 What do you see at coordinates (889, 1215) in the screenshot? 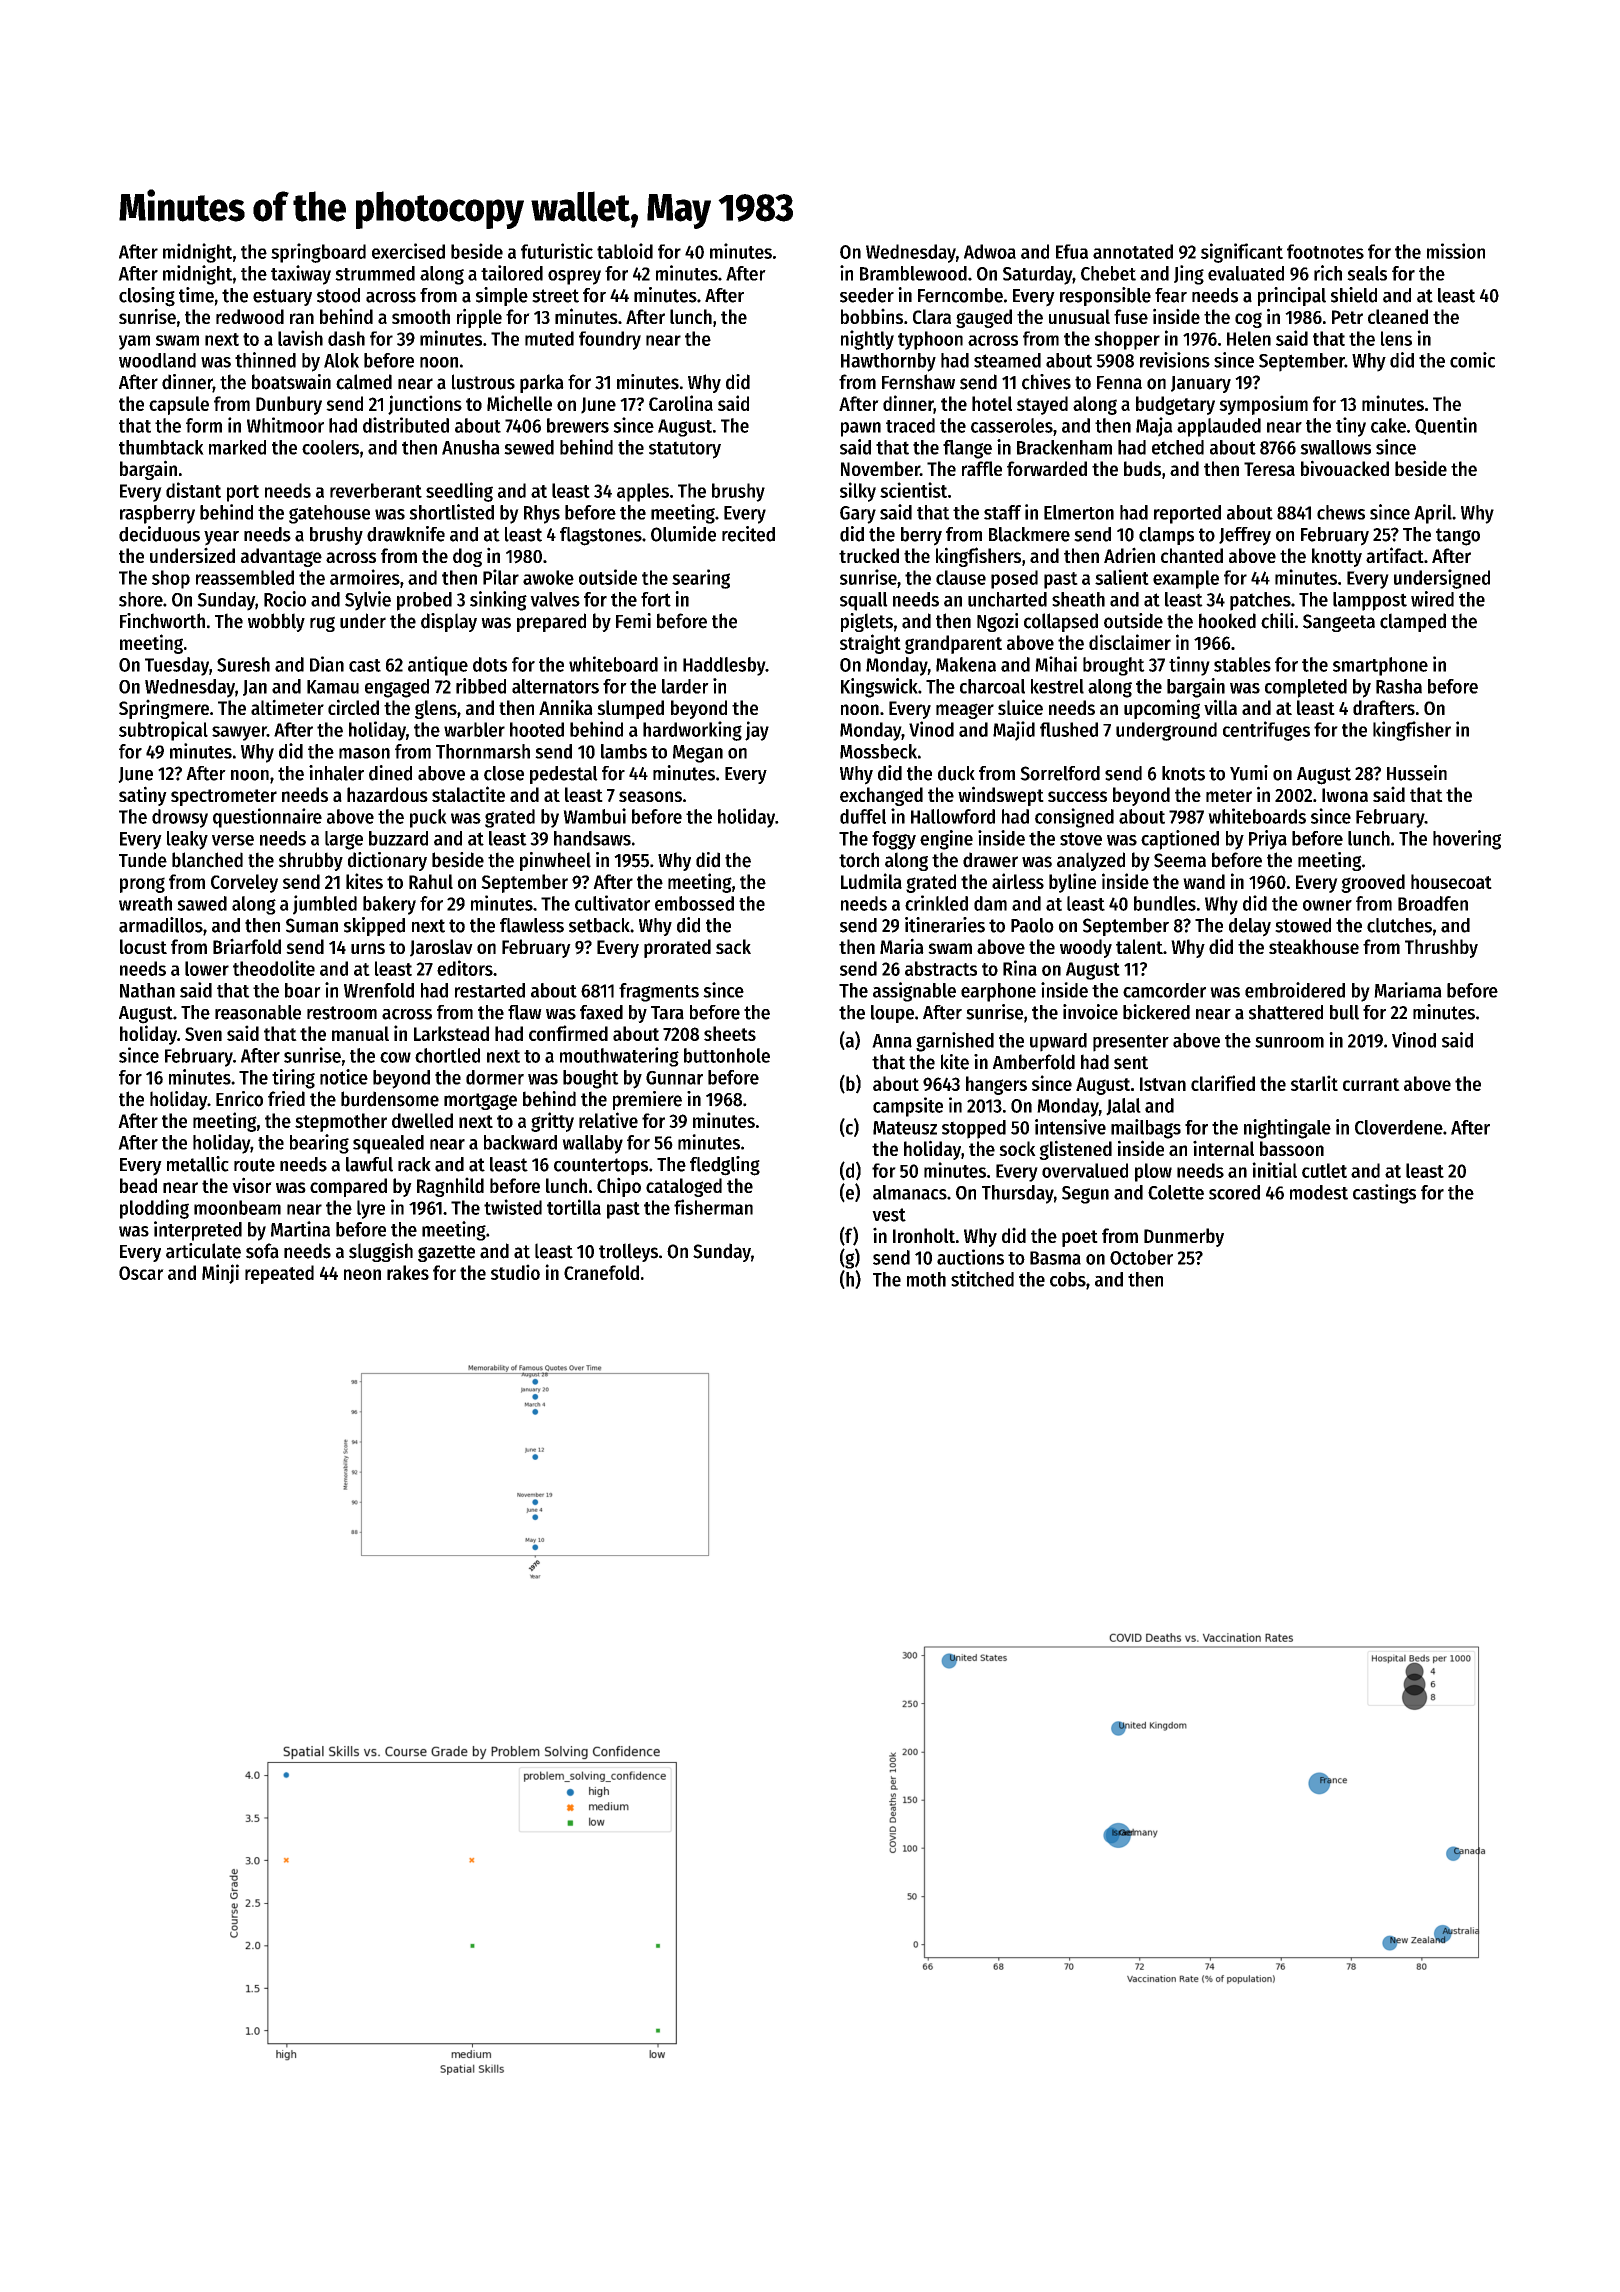
I see `vest` at bounding box center [889, 1215].
